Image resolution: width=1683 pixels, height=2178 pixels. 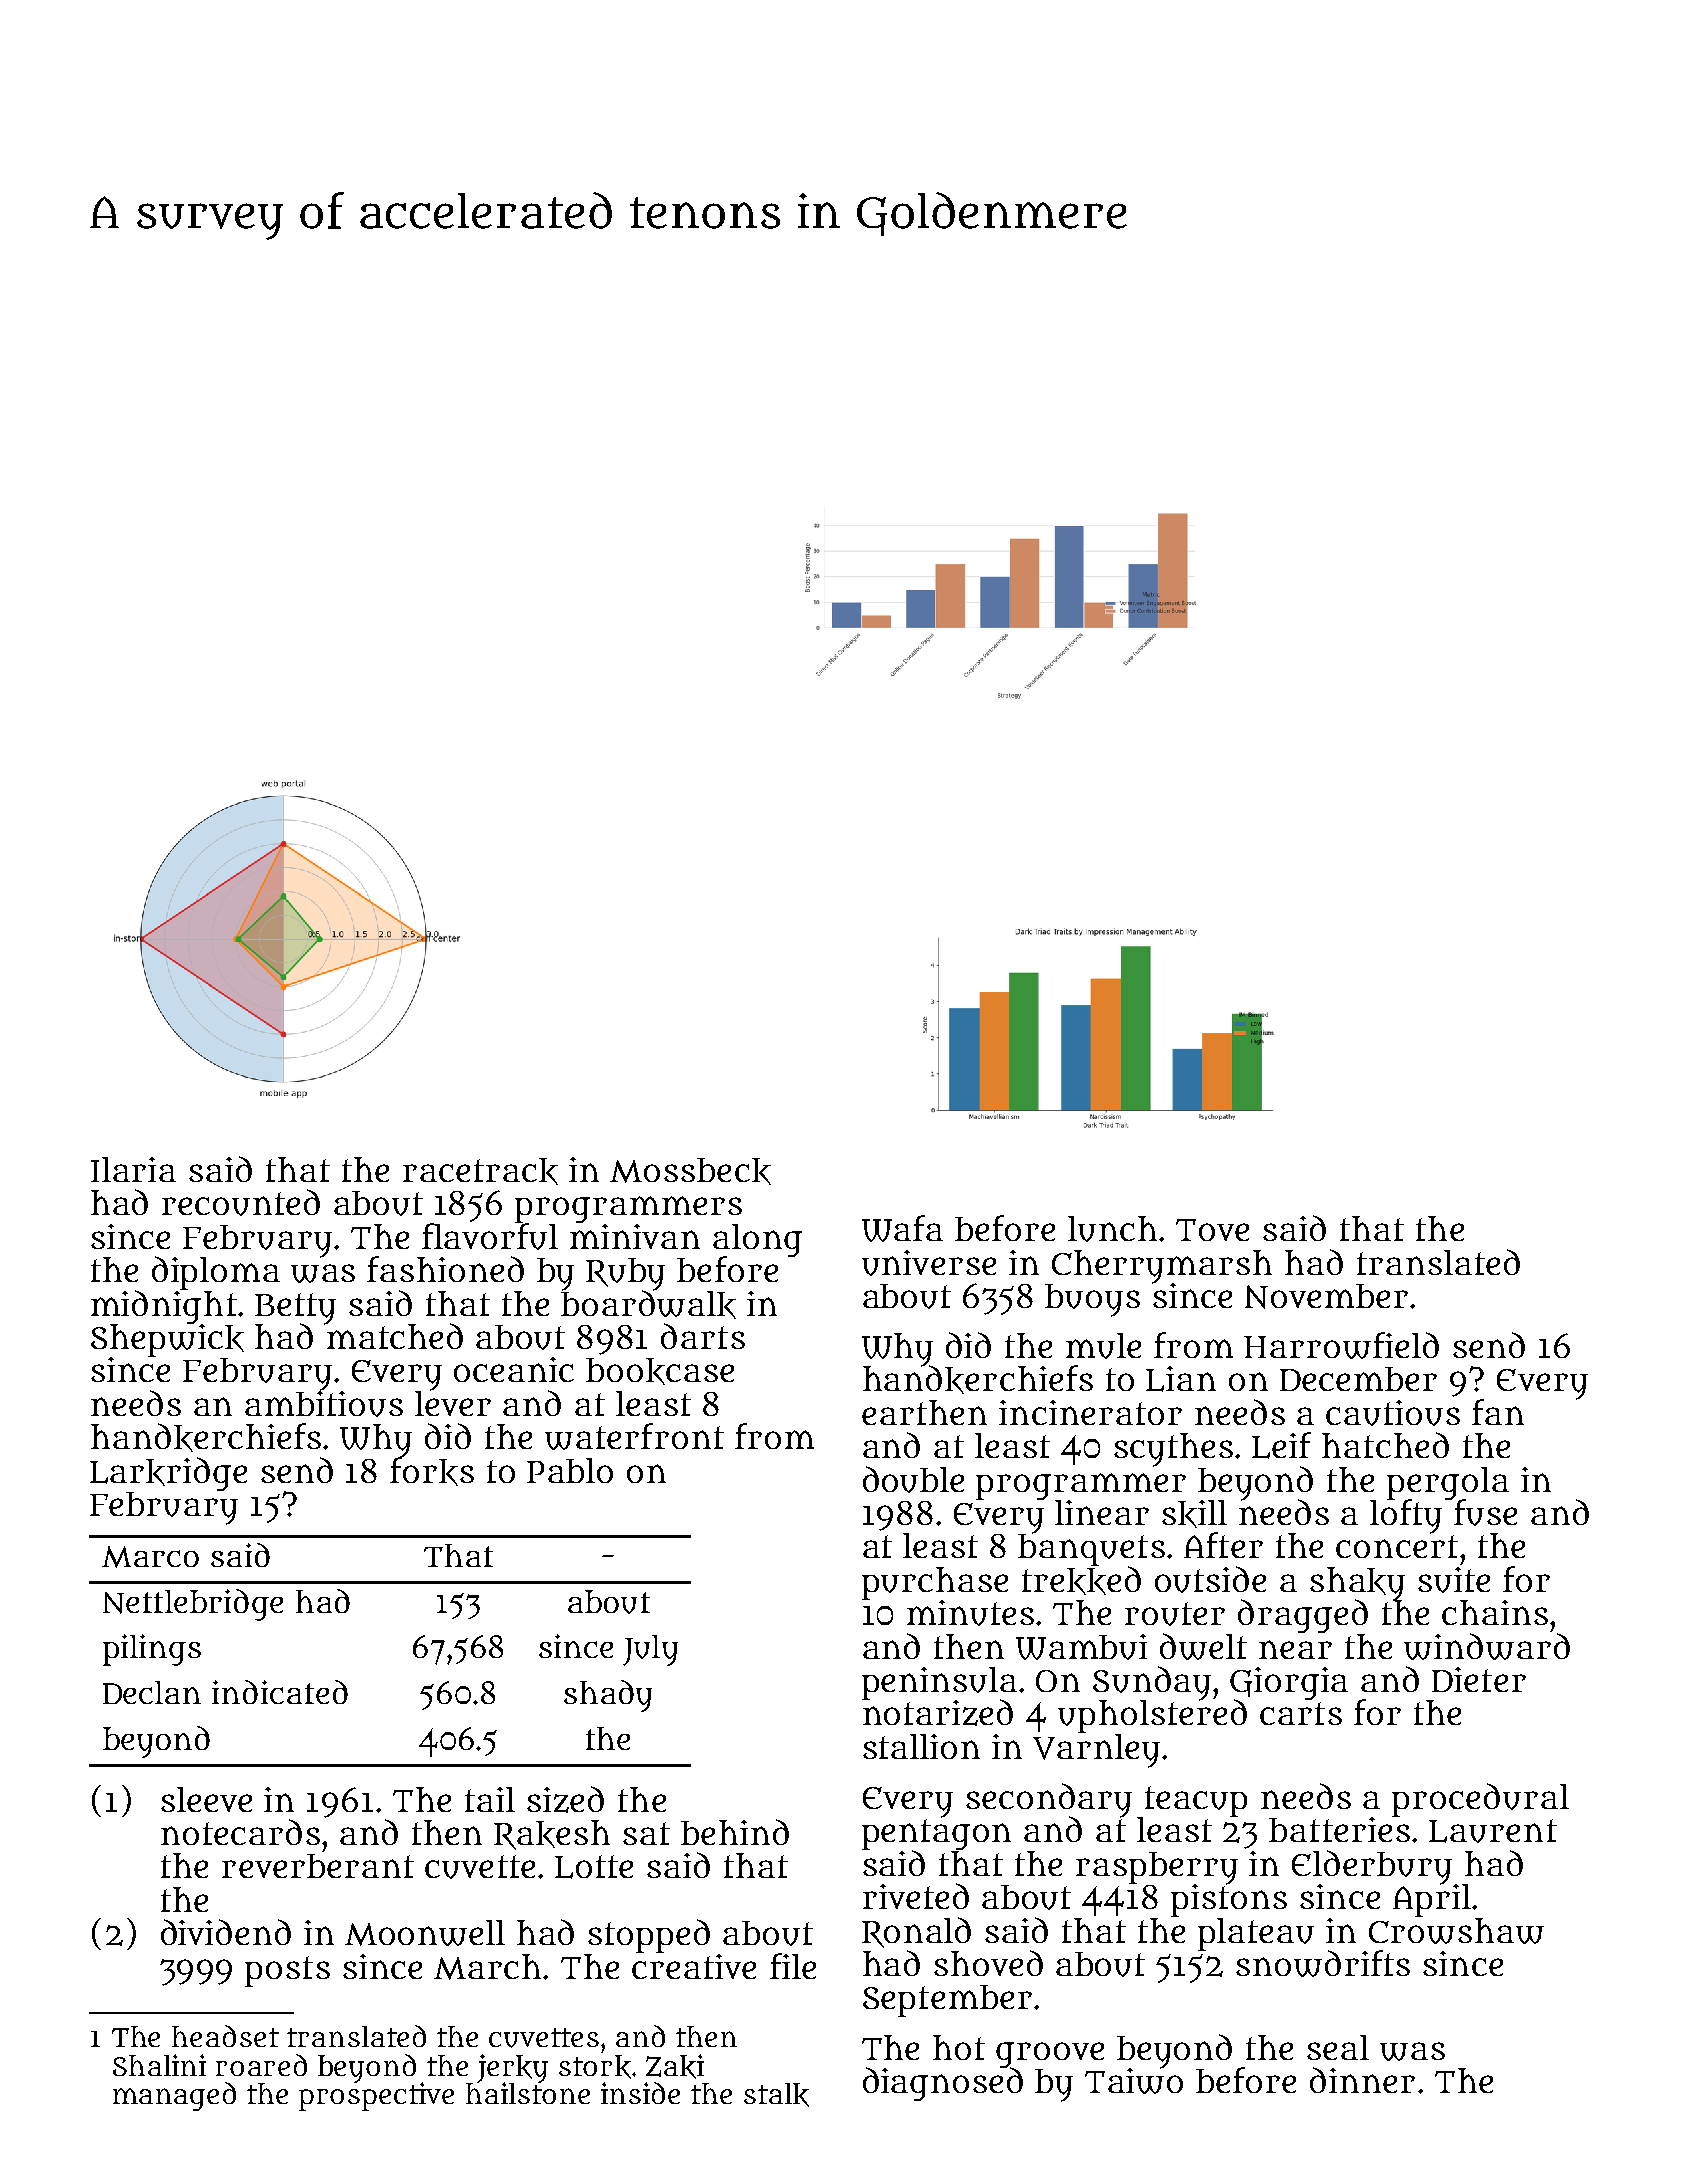 What do you see at coordinates (675, 2066) in the page?
I see `Zaki` at bounding box center [675, 2066].
